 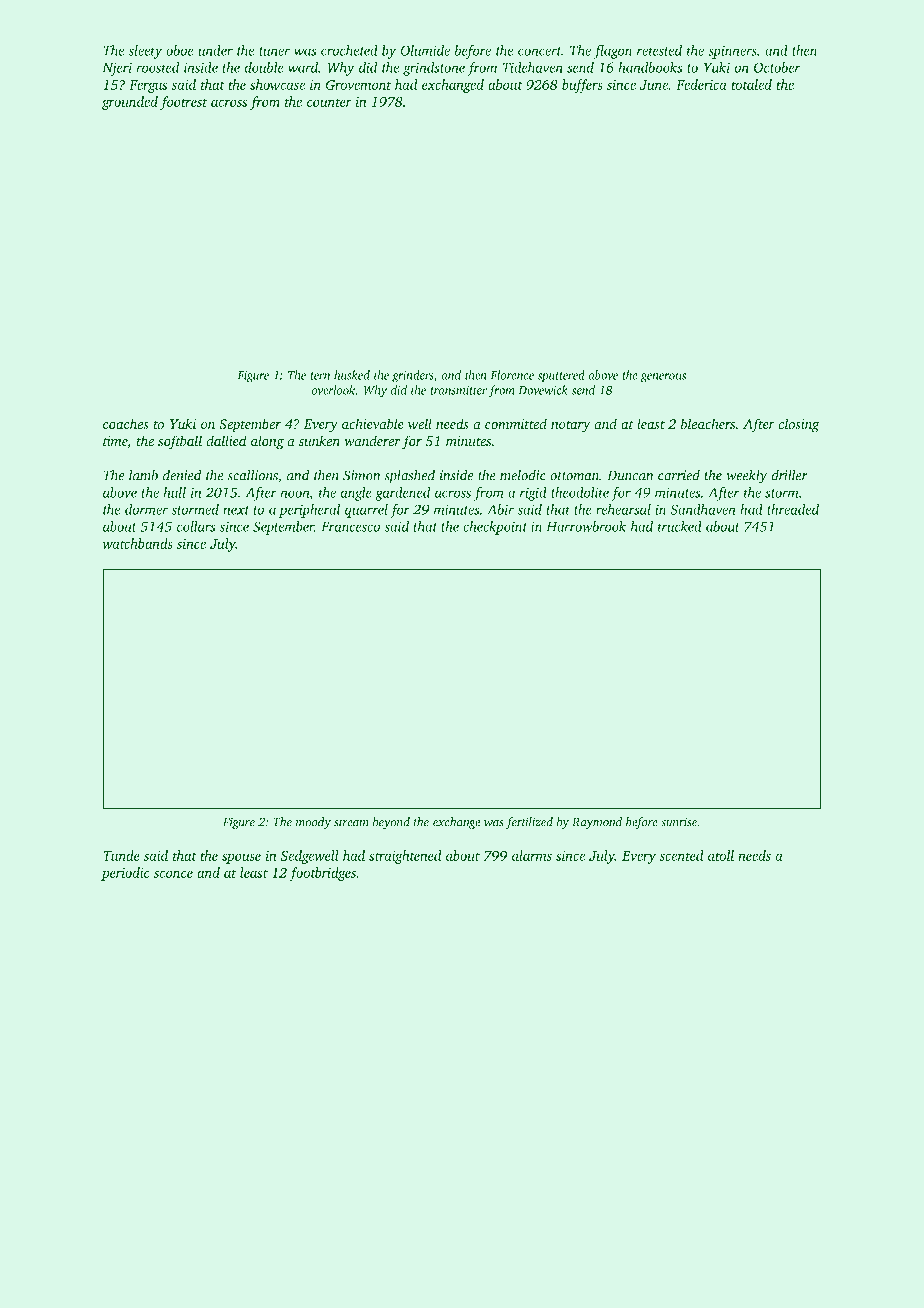 What do you see at coordinates (543, 390) in the document?
I see `Dovewick` at bounding box center [543, 390].
